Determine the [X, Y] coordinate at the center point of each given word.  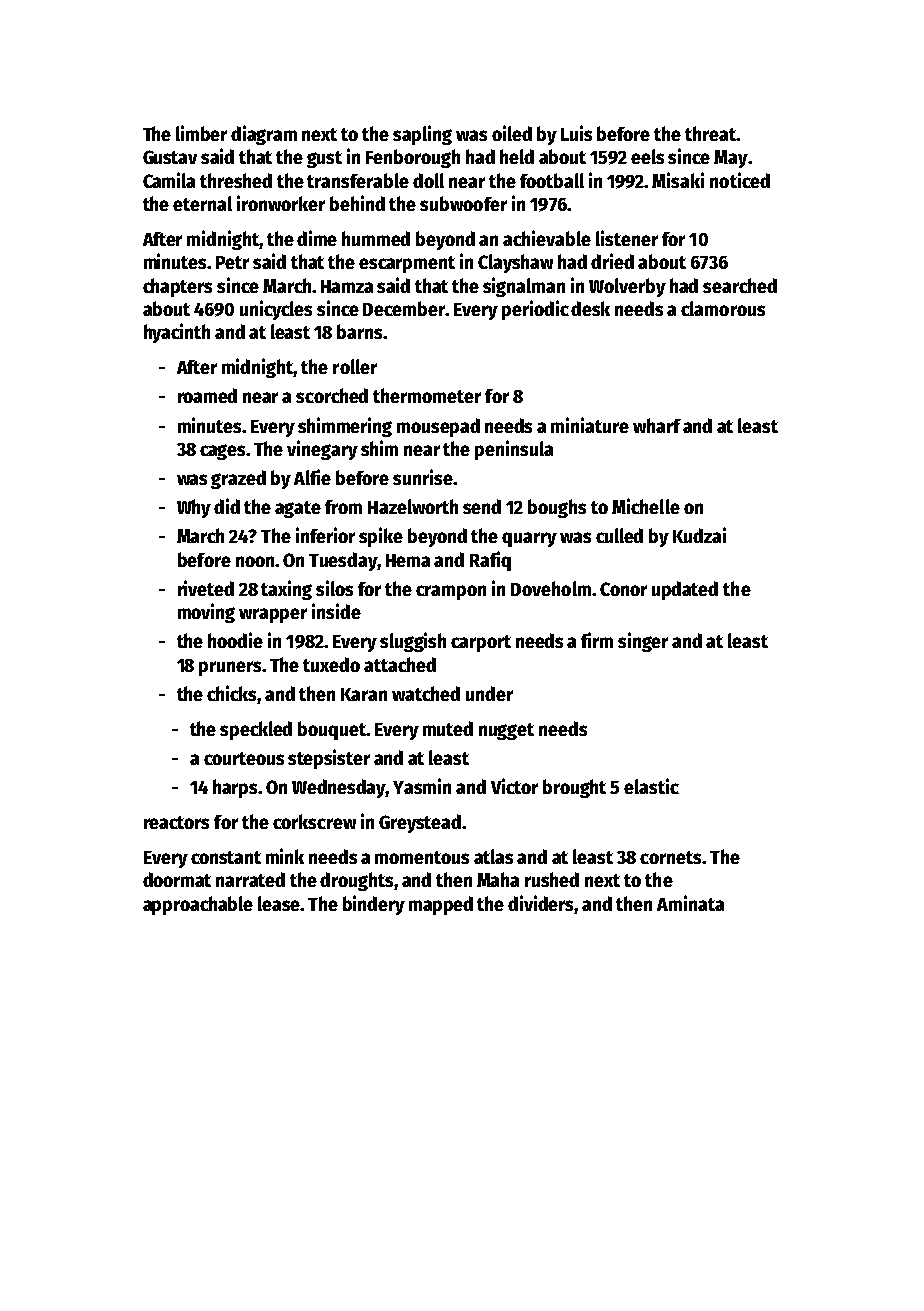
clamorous [723, 308]
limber [201, 133]
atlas [493, 856]
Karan [364, 694]
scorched [332, 395]
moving [206, 613]
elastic [651, 786]
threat [711, 133]
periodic [535, 310]
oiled [512, 133]
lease [279, 903]
